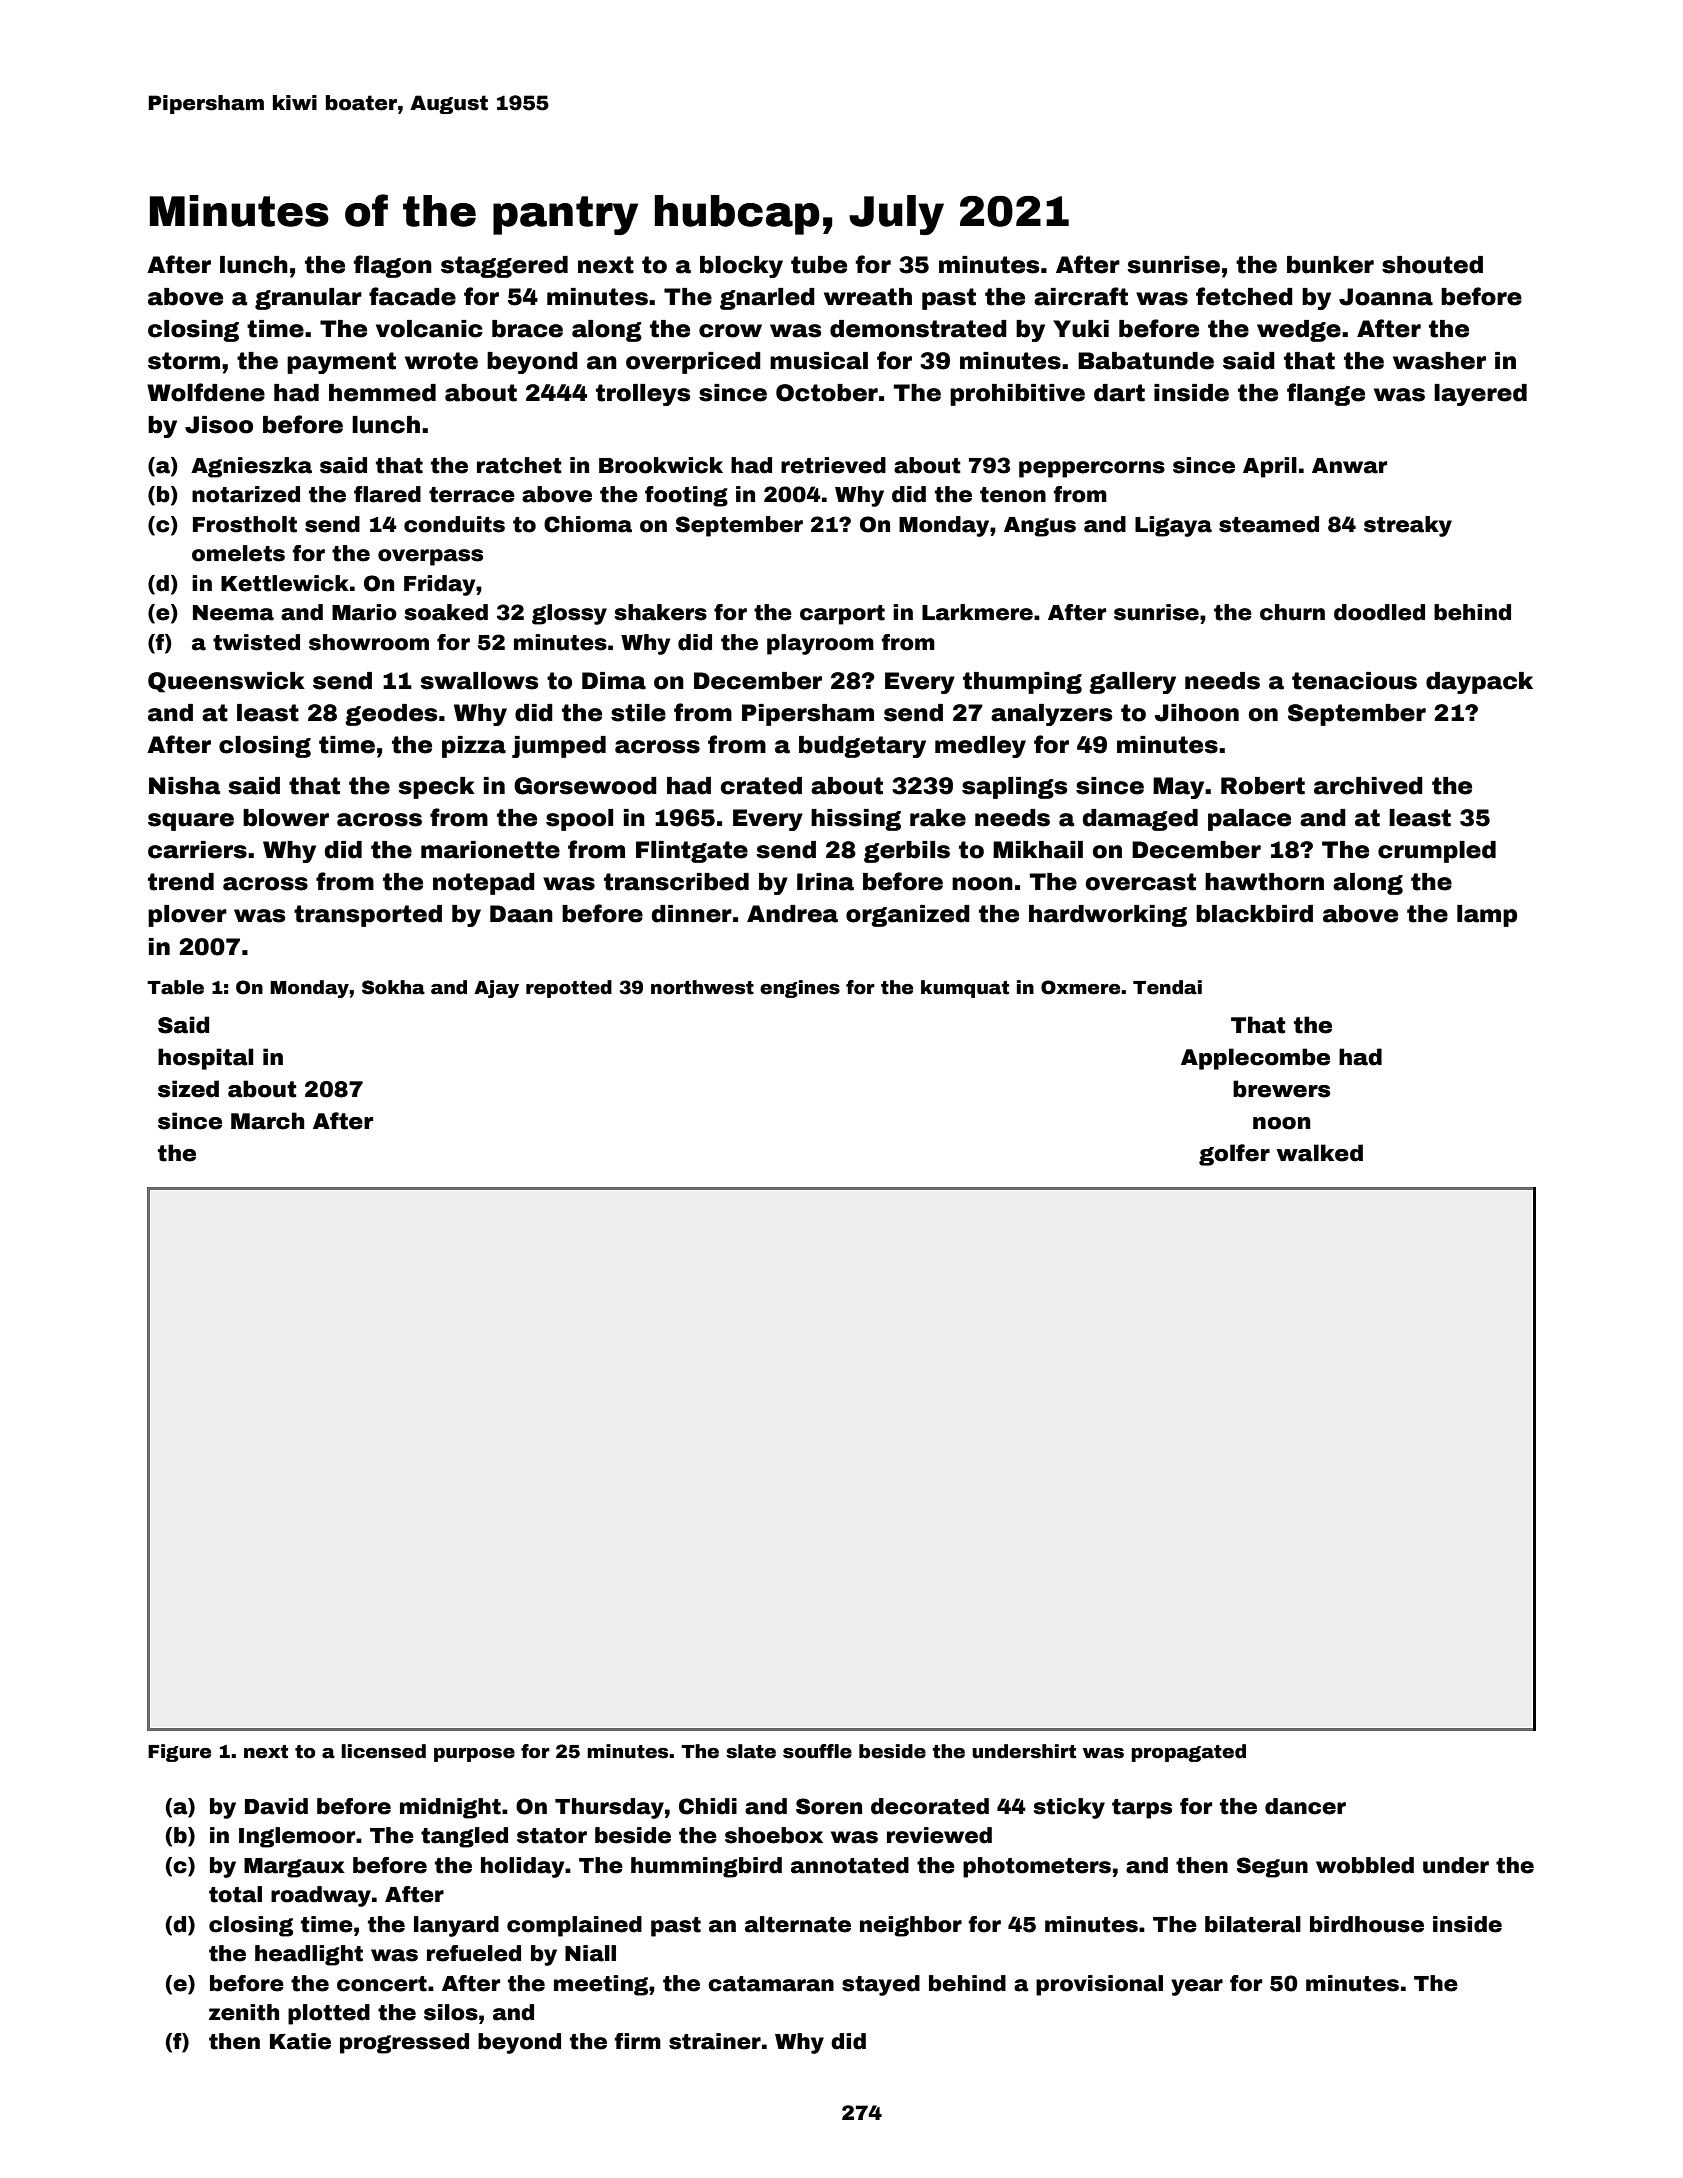 This screenshot has height=2178, width=1683. Describe the element at coordinates (308, 299) in the screenshot. I see `granular` at that location.
